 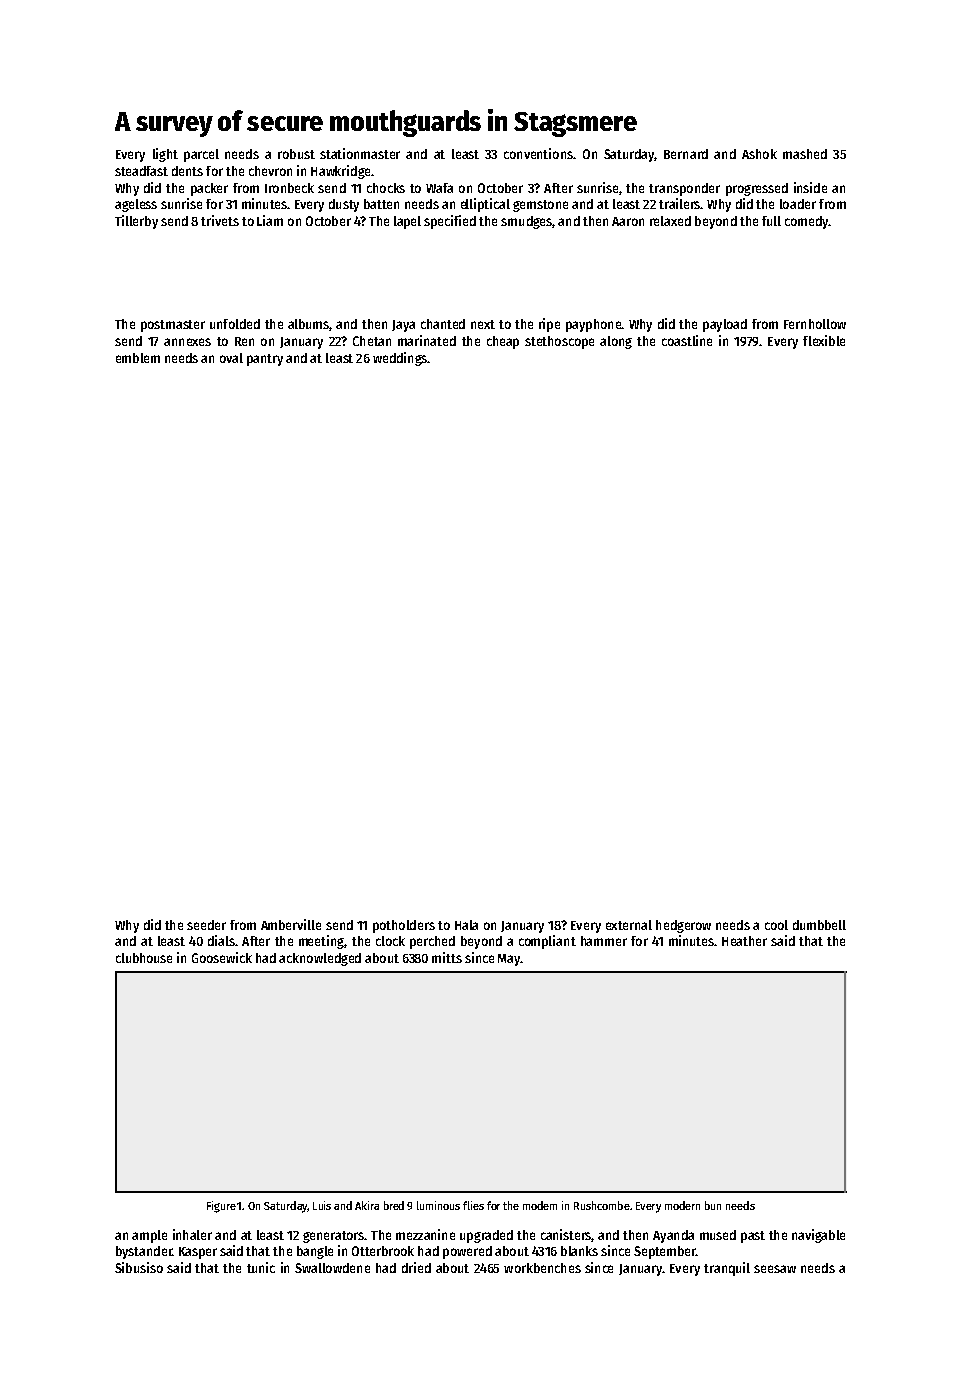 What do you see at coordinates (192, 1234) in the screenshot?
I see `inhaler` at bounding box center [192, 1234].
